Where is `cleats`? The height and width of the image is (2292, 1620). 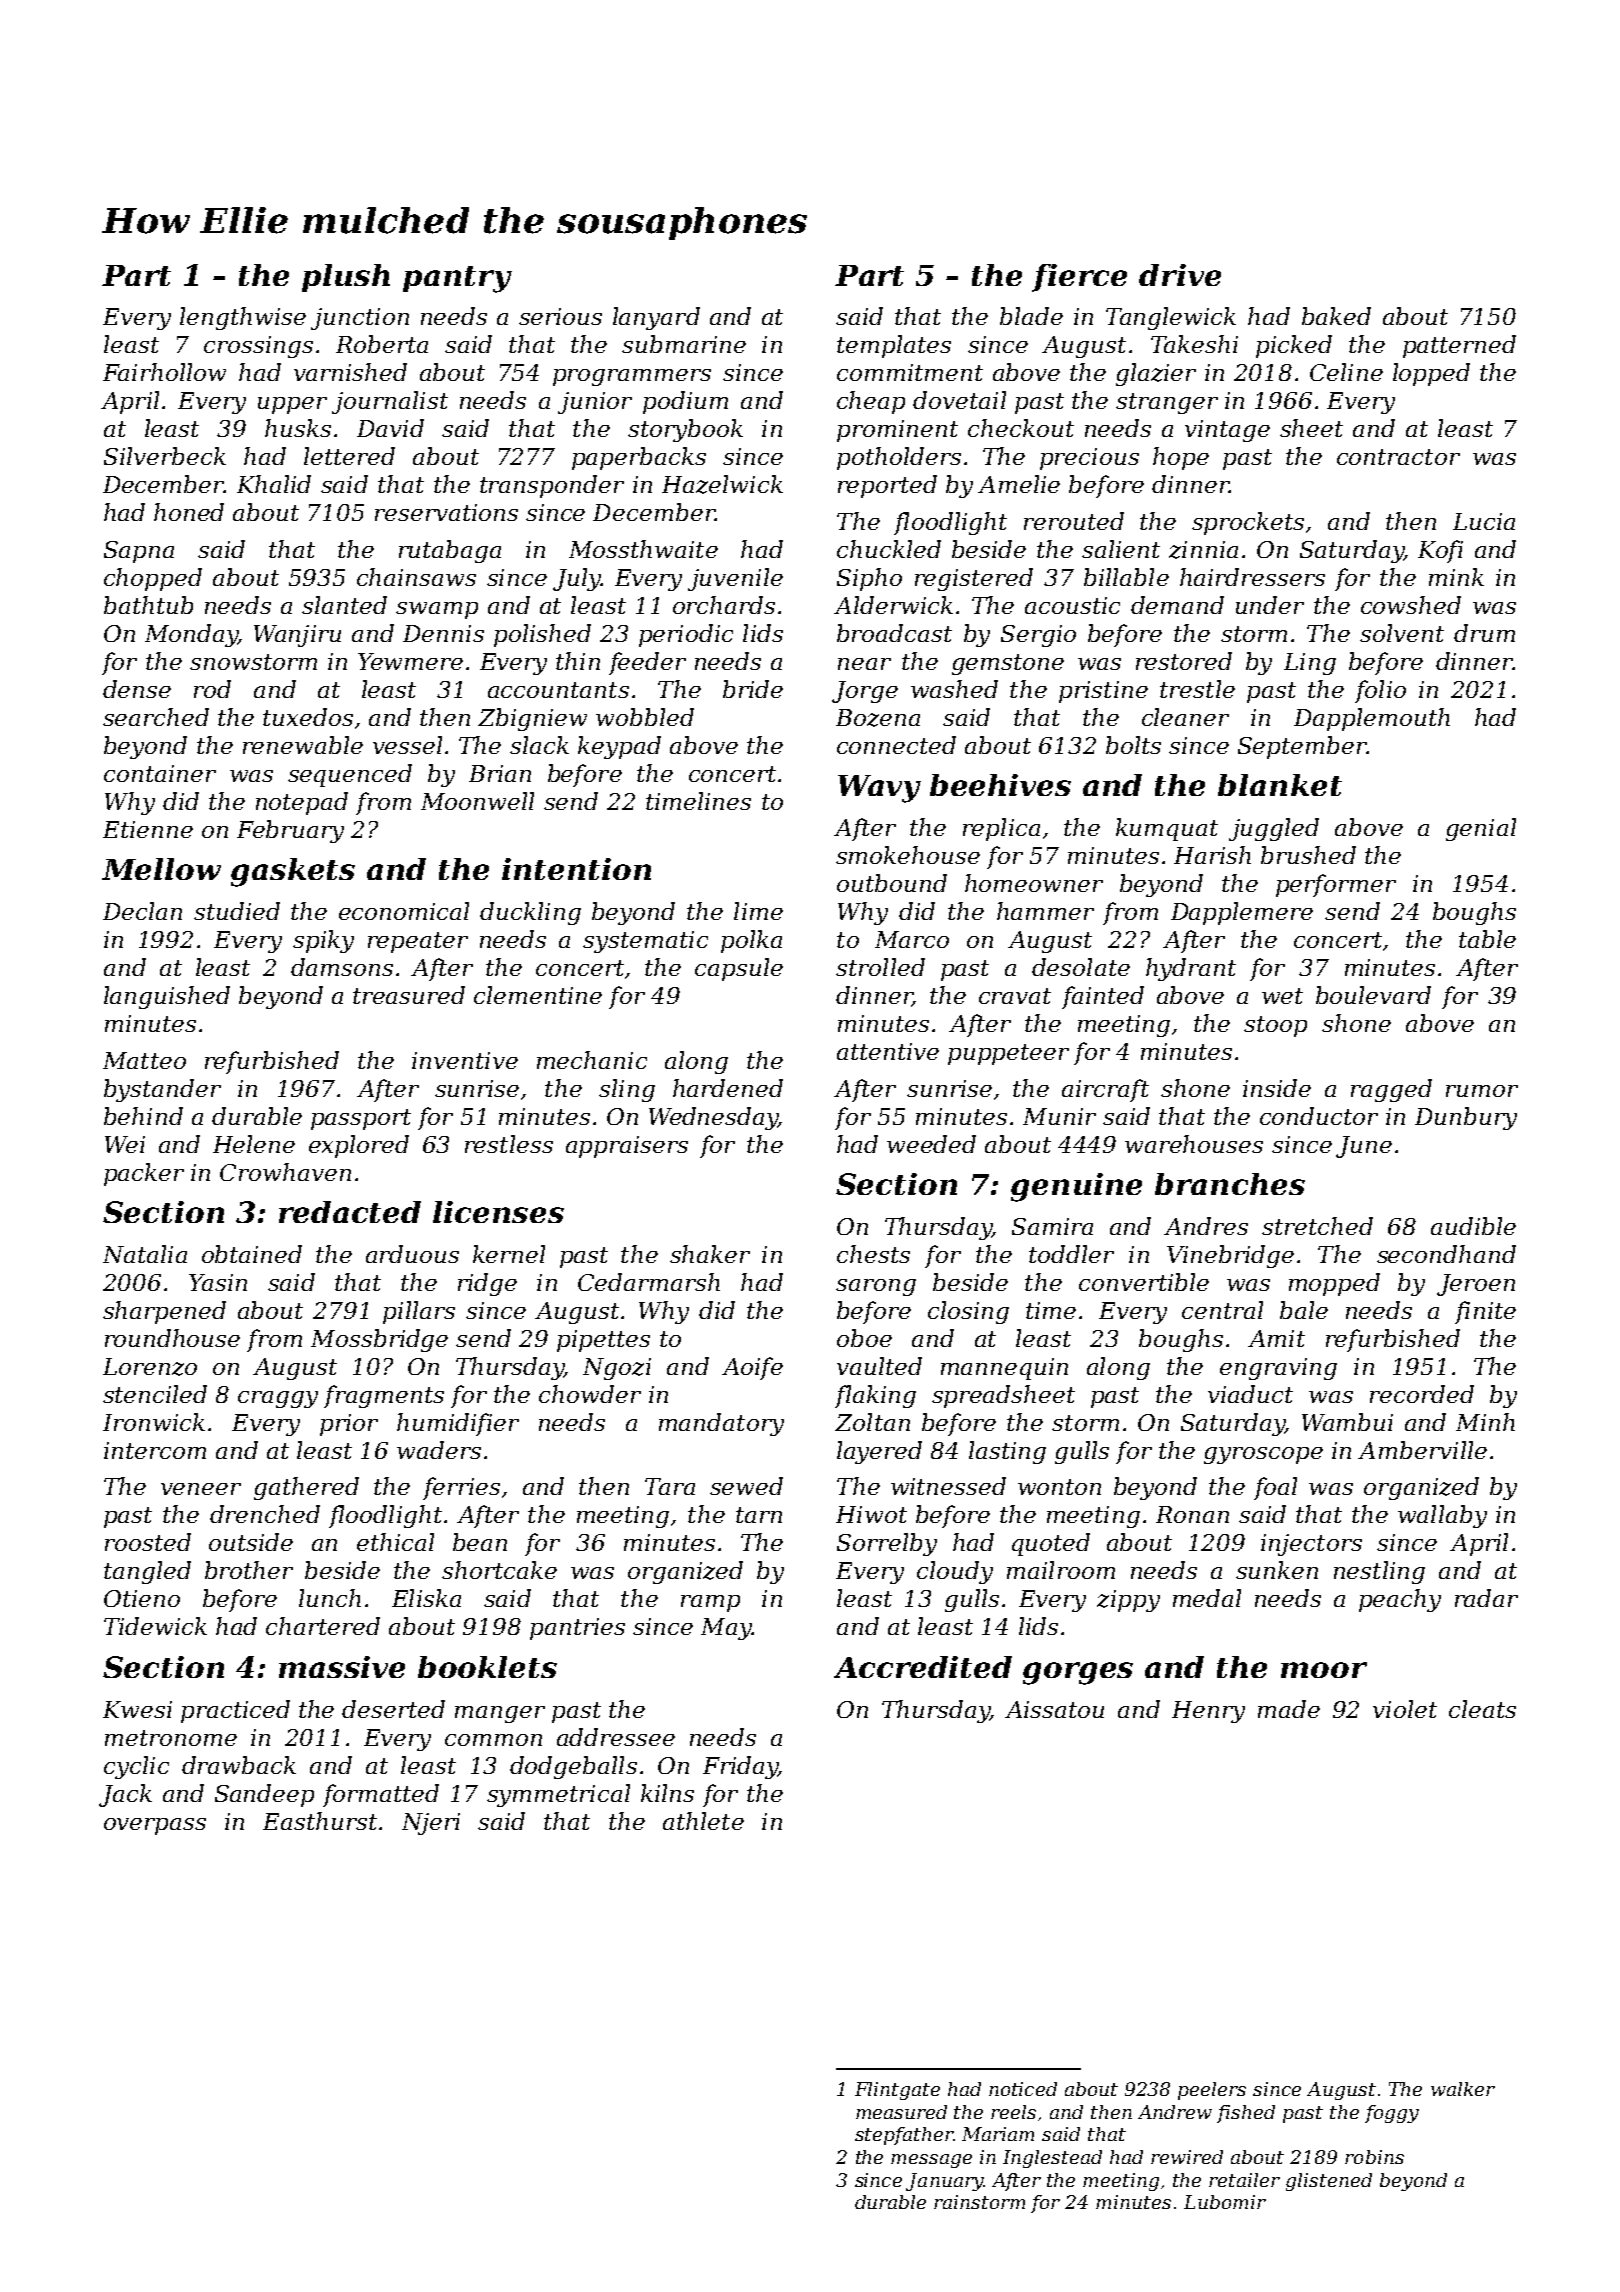
cleats is located at coordinates (1482, 1709).
